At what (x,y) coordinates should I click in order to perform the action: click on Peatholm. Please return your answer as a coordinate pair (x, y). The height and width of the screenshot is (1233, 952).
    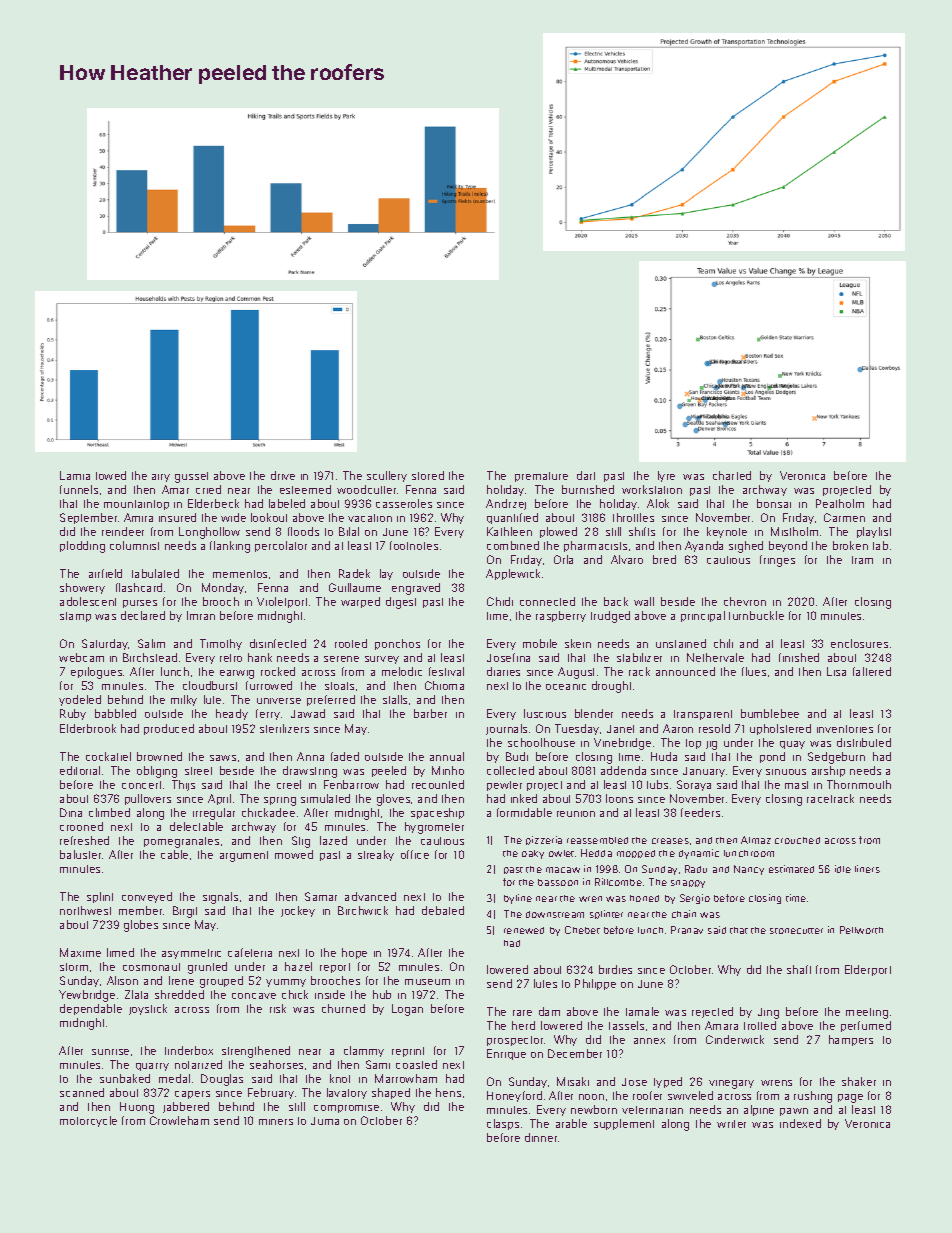
    Looking at the image, I should click on (840, 503).
